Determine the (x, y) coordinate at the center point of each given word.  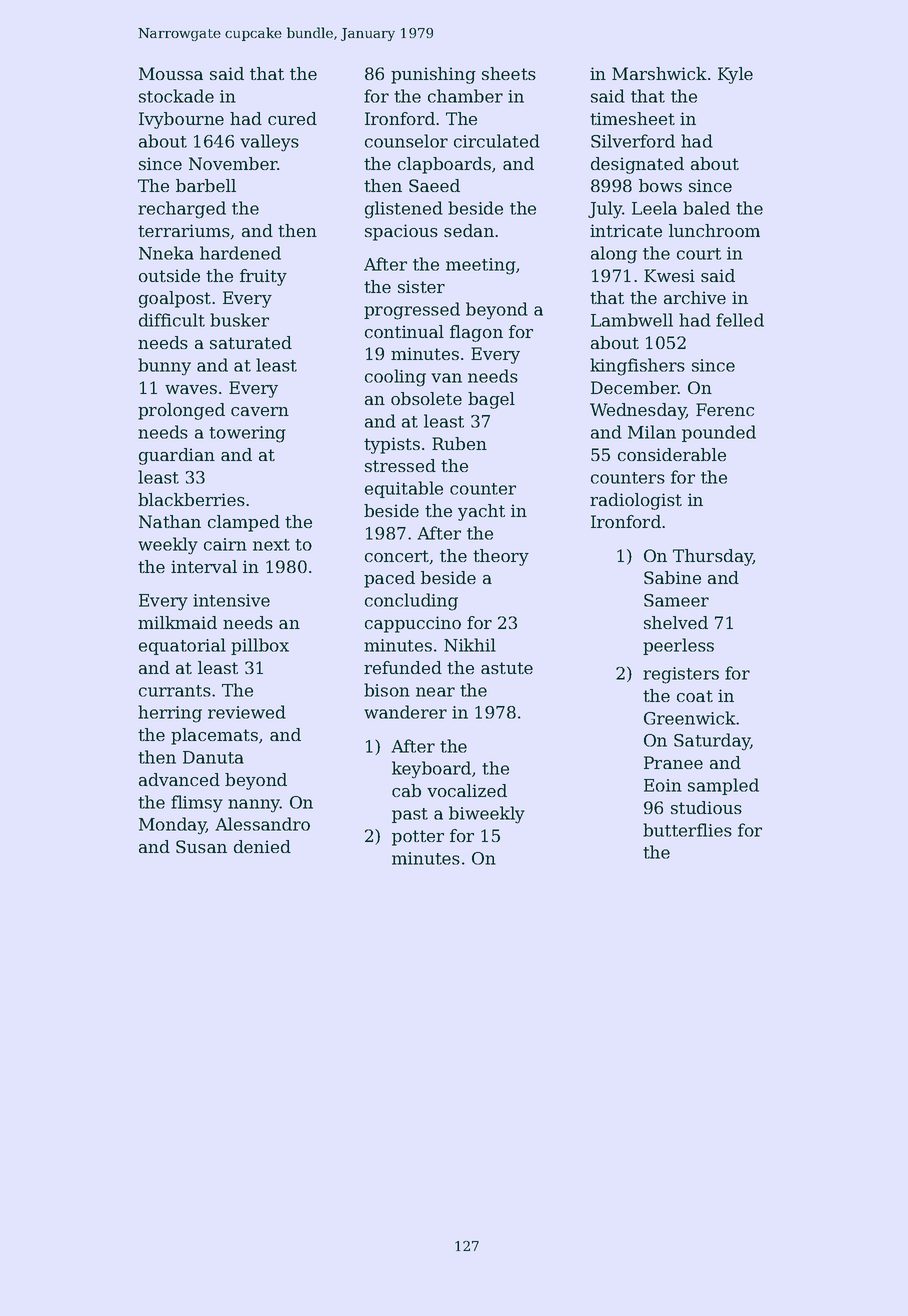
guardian (177, 456)
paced (389, 579)
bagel (491, 400)
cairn (225, 544)
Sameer (676, 600)
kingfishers (637, 367)
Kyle (735, 75)
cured (292, 118)
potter (418, 838)
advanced (179, 779)
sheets (509, 73)
